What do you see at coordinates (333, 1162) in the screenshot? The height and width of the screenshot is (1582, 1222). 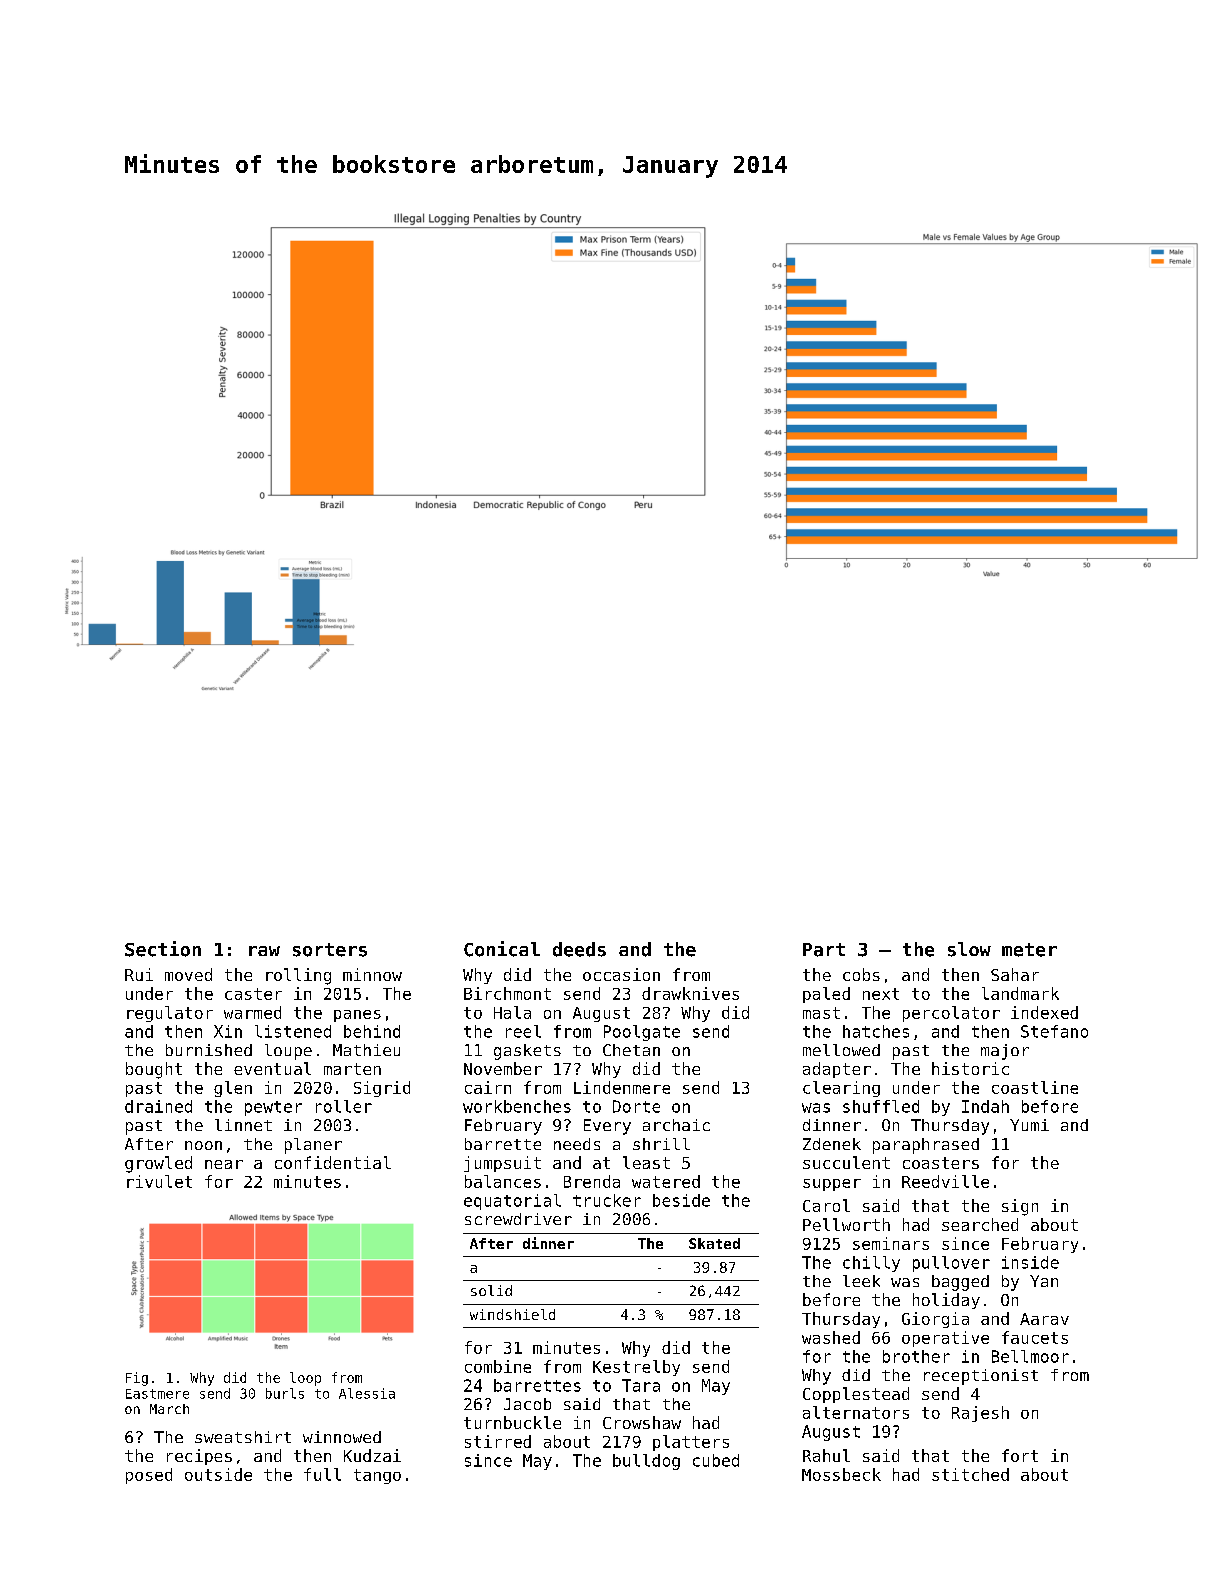 I see `confidential` at bounding box center [333, 1162].
